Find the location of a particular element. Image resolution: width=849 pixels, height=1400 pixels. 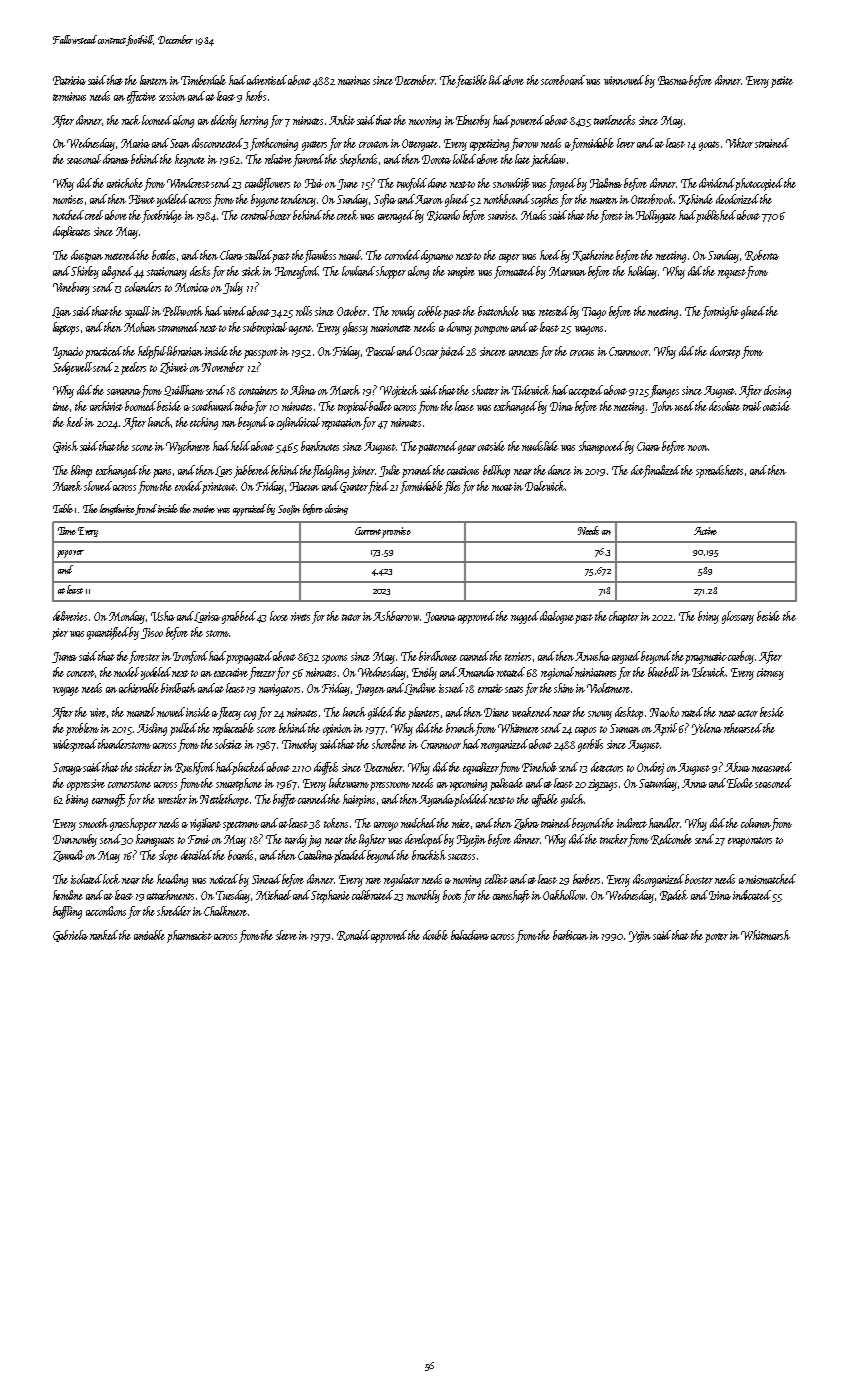

Vinebury is located at coordinates (71, 288).
